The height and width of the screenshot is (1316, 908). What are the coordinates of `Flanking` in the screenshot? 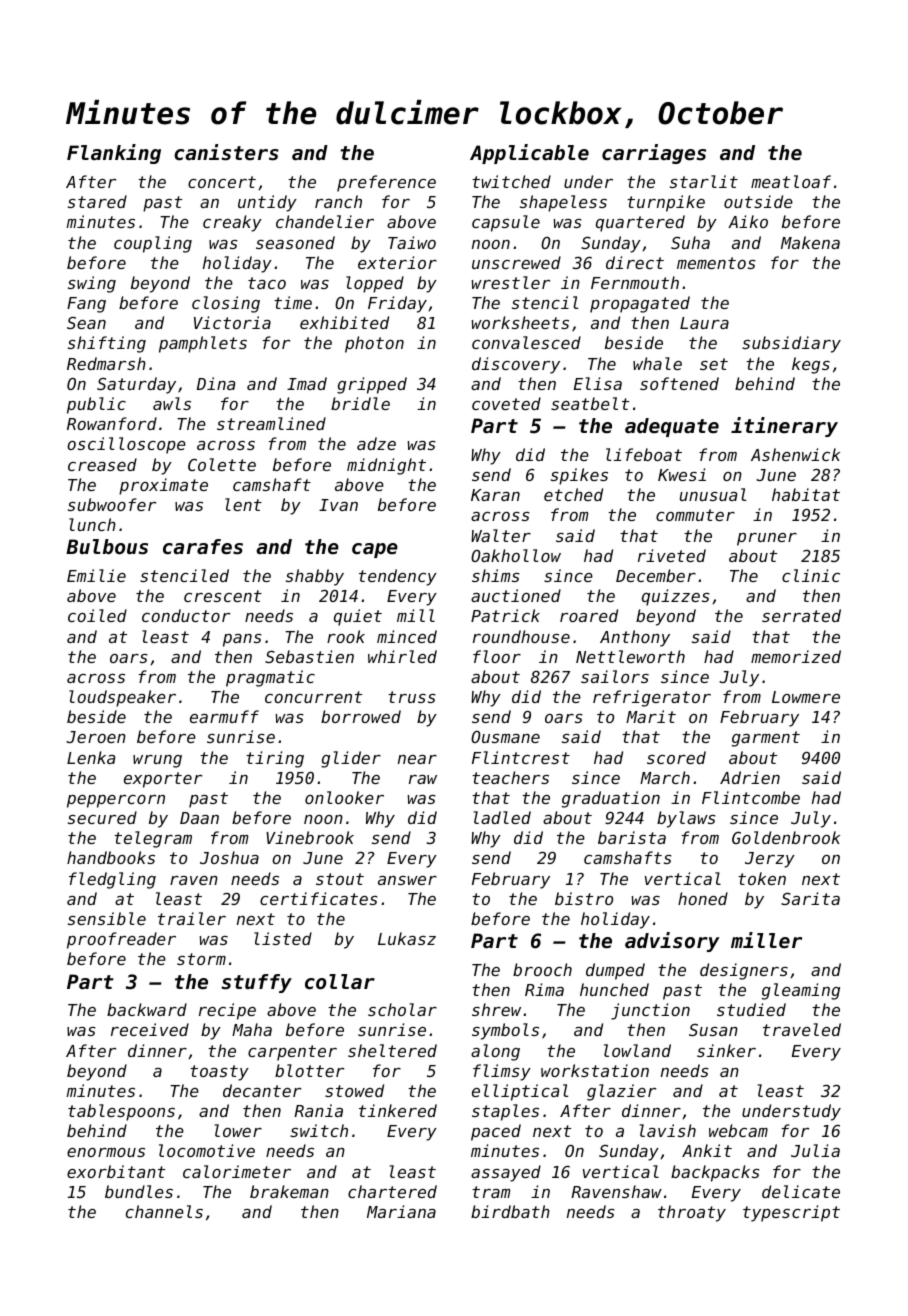 It's located at (114, 154).
